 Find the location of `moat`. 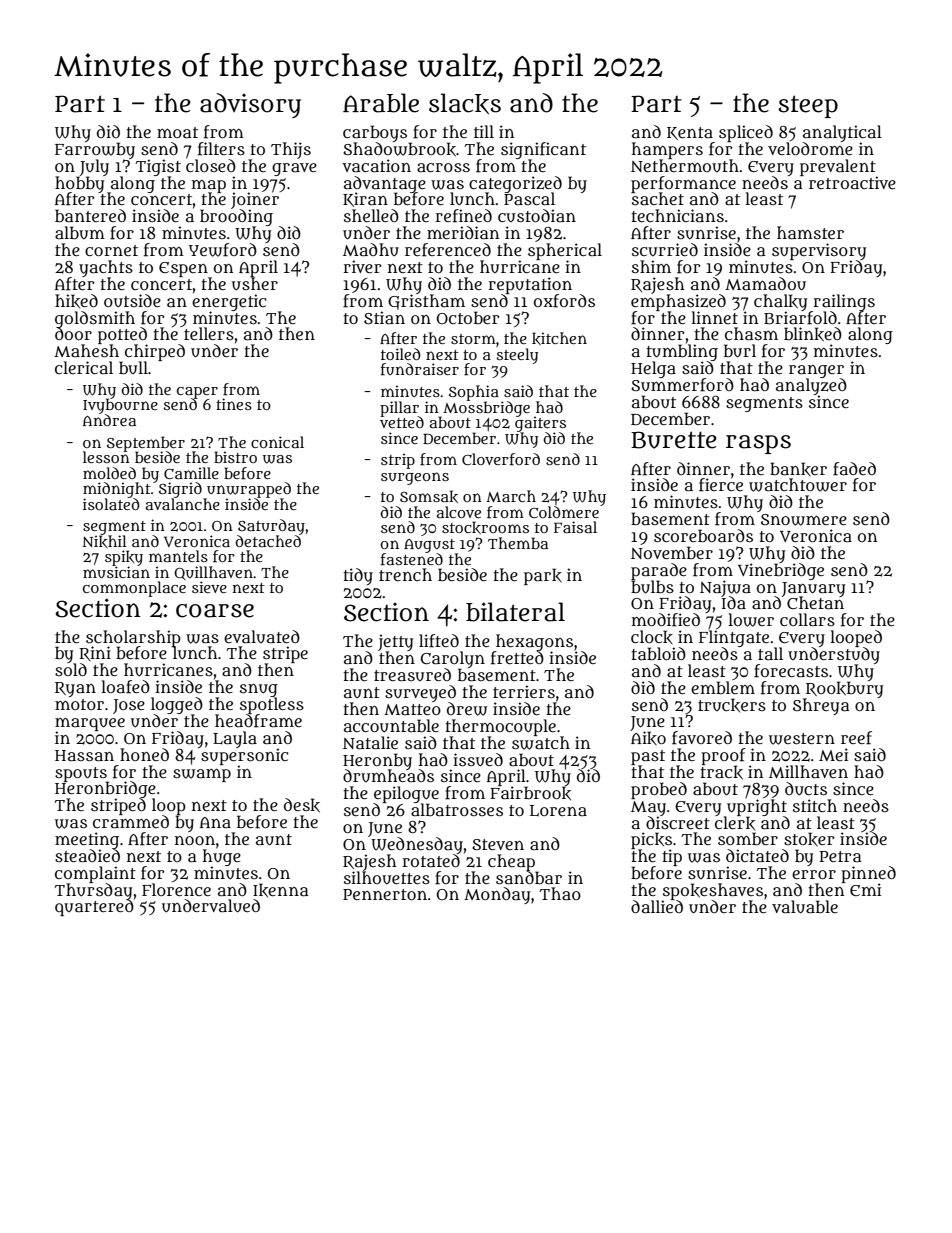

moat is located at coordinates (177, 132).
